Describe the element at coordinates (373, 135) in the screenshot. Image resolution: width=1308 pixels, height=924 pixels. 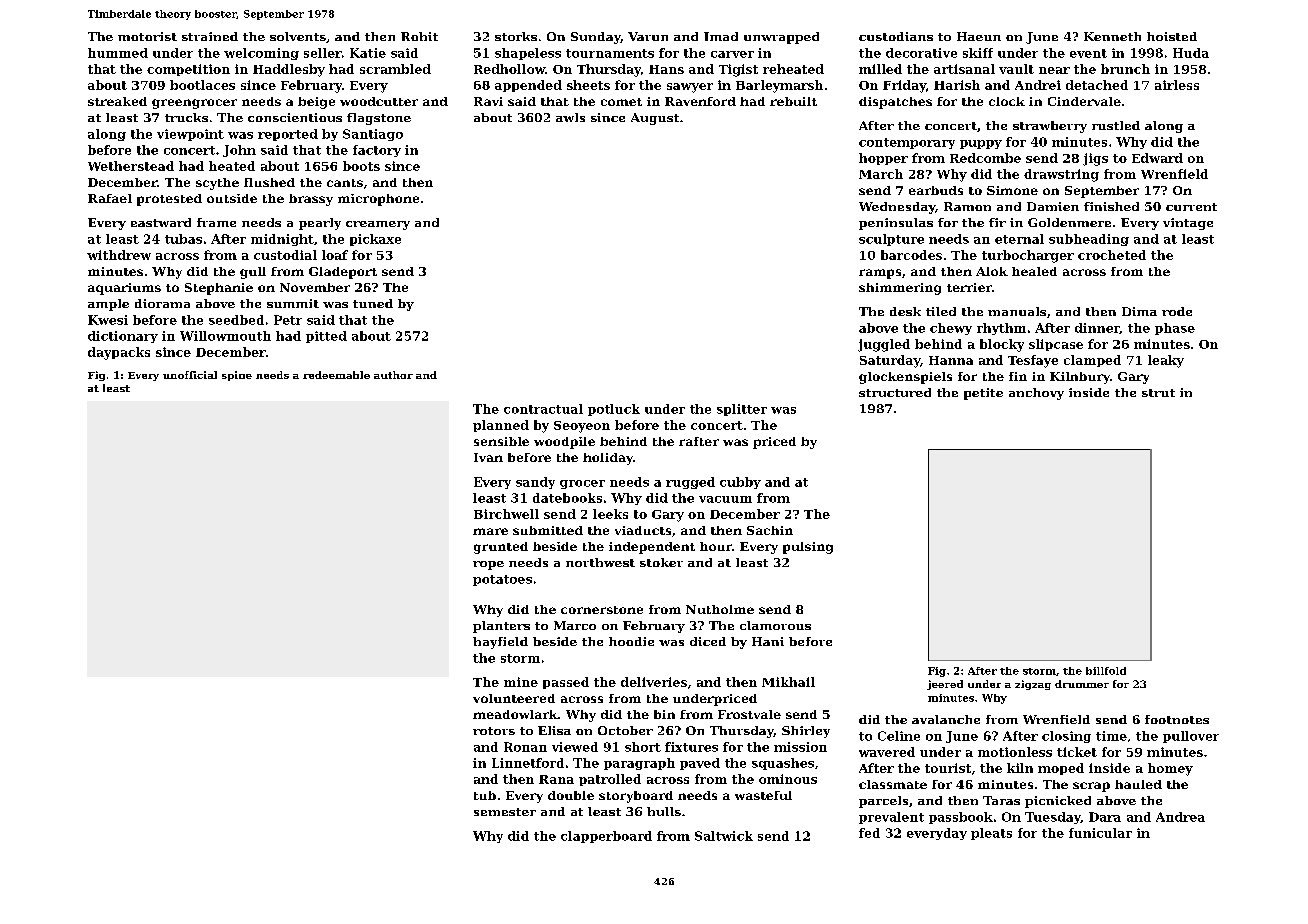
I see `Santiago` at that location.
